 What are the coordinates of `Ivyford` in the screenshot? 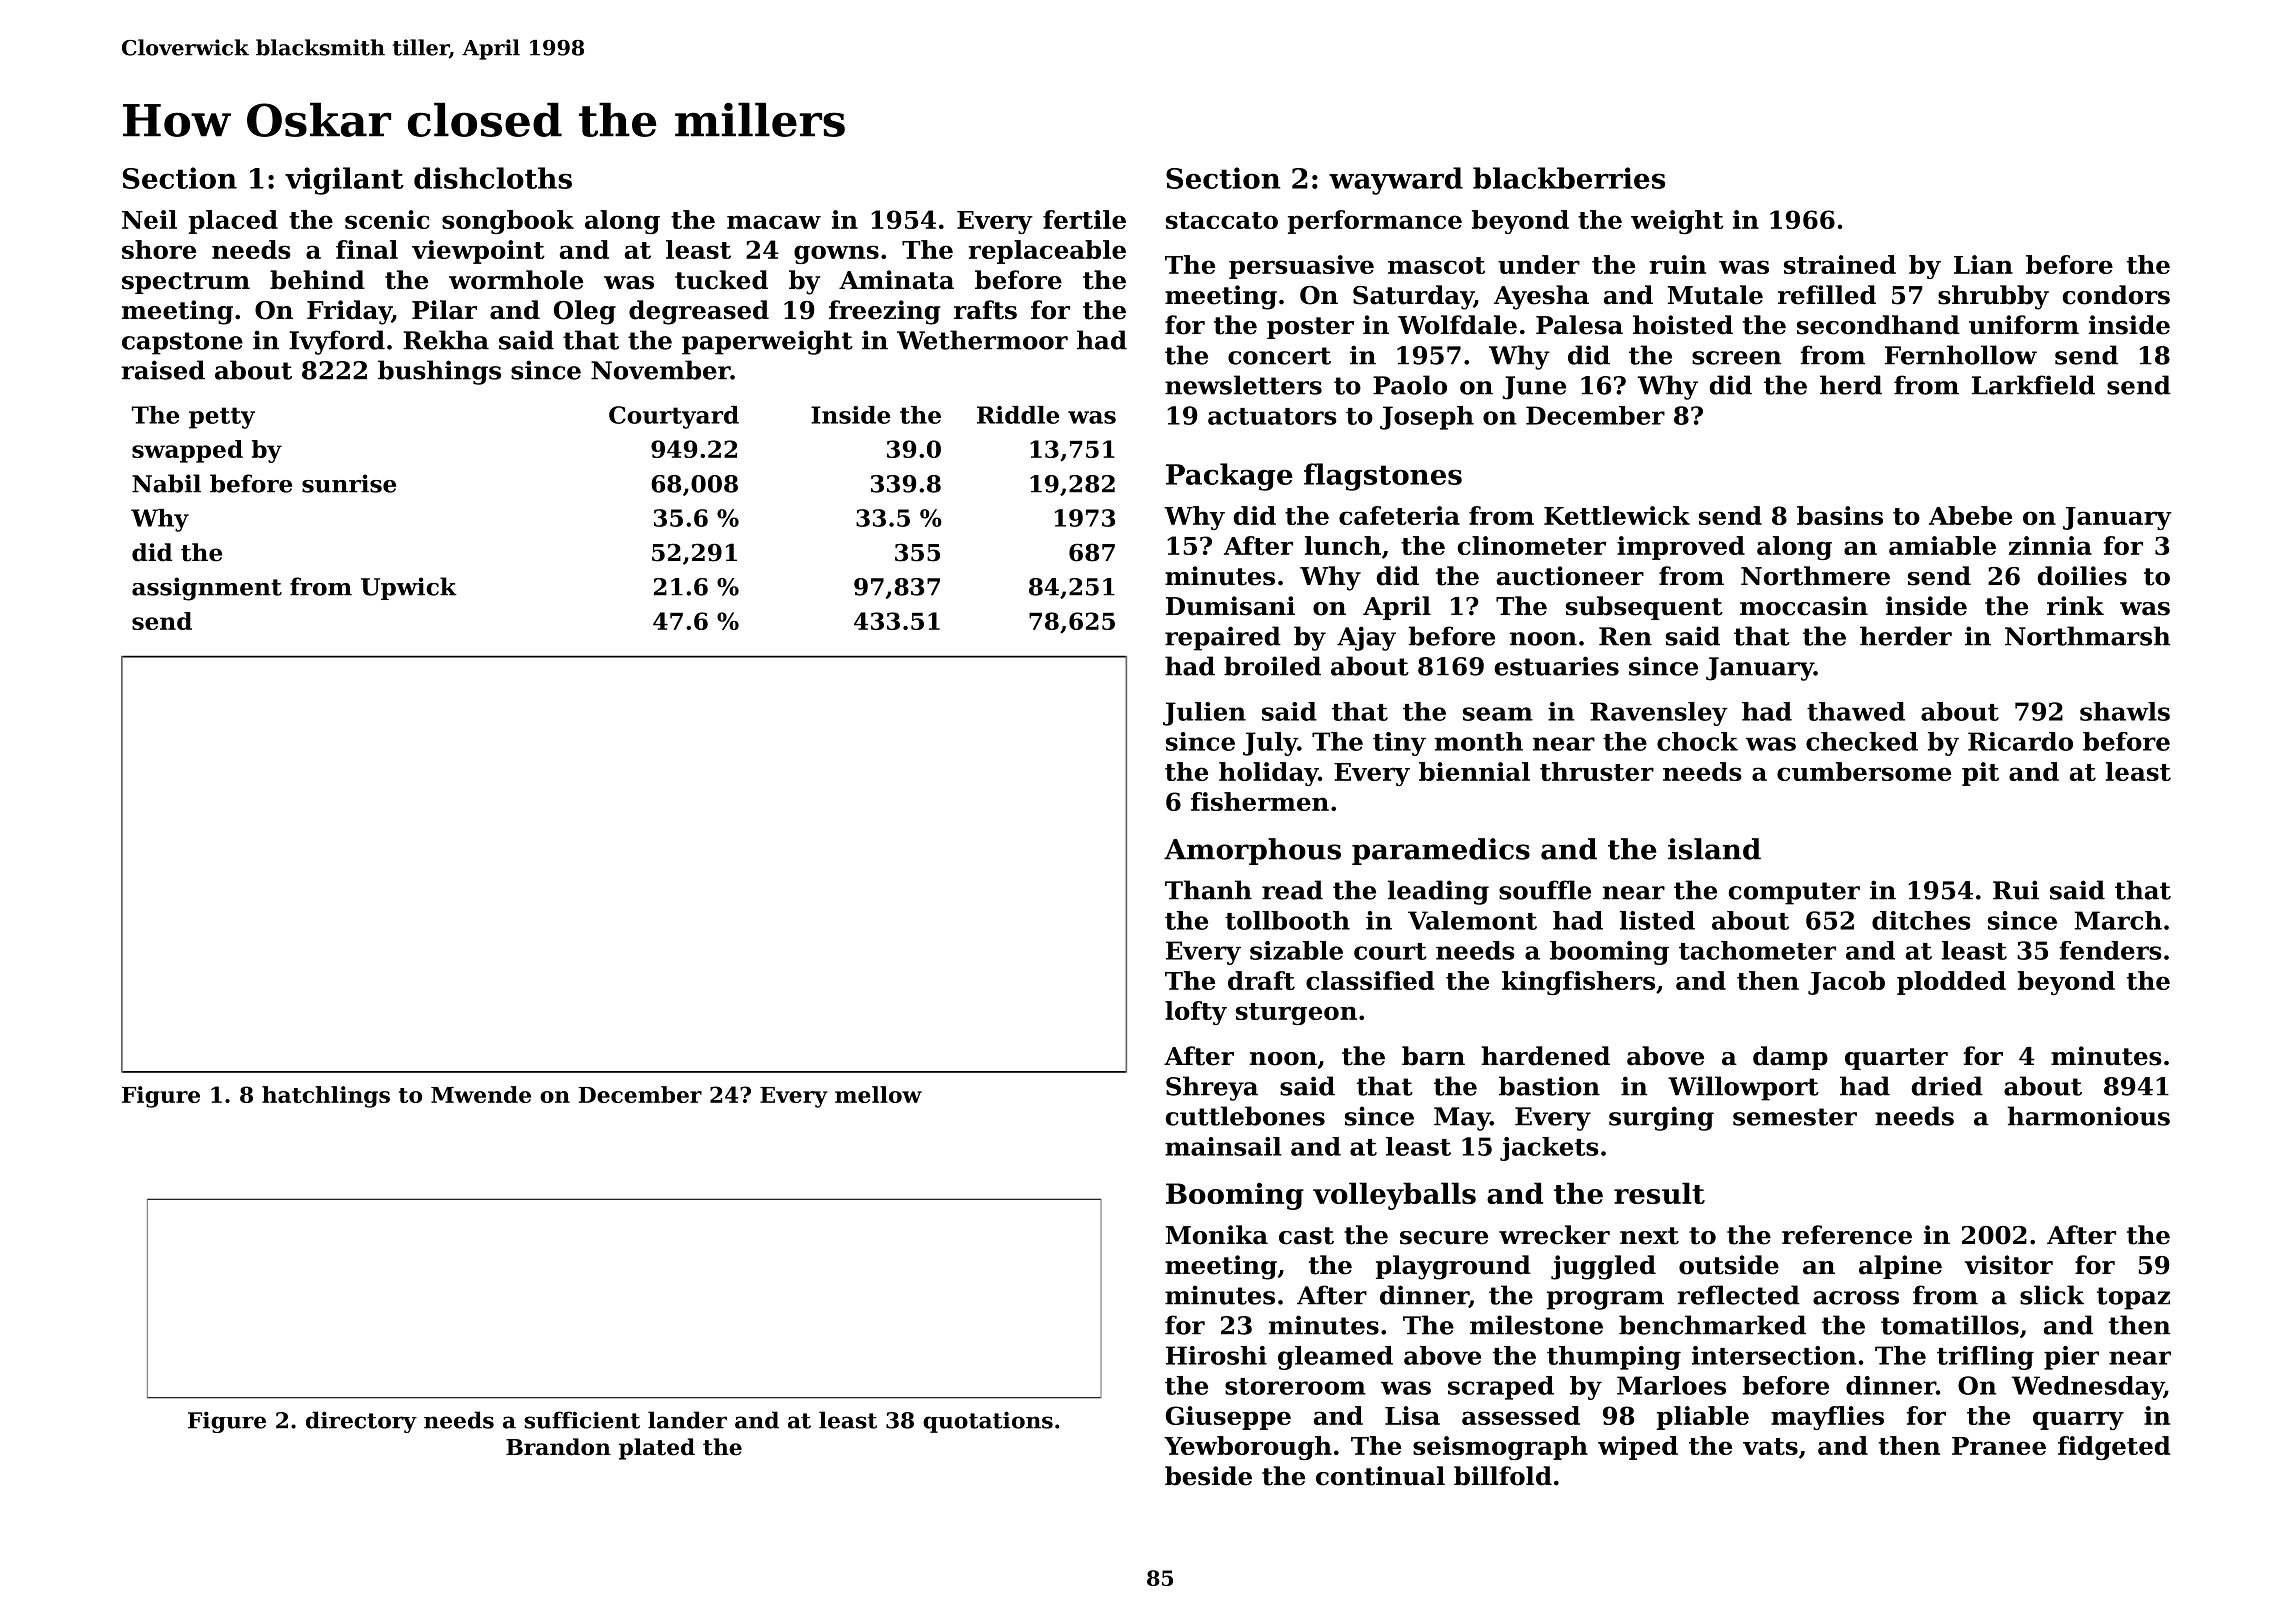 It's located at (337, 342).
